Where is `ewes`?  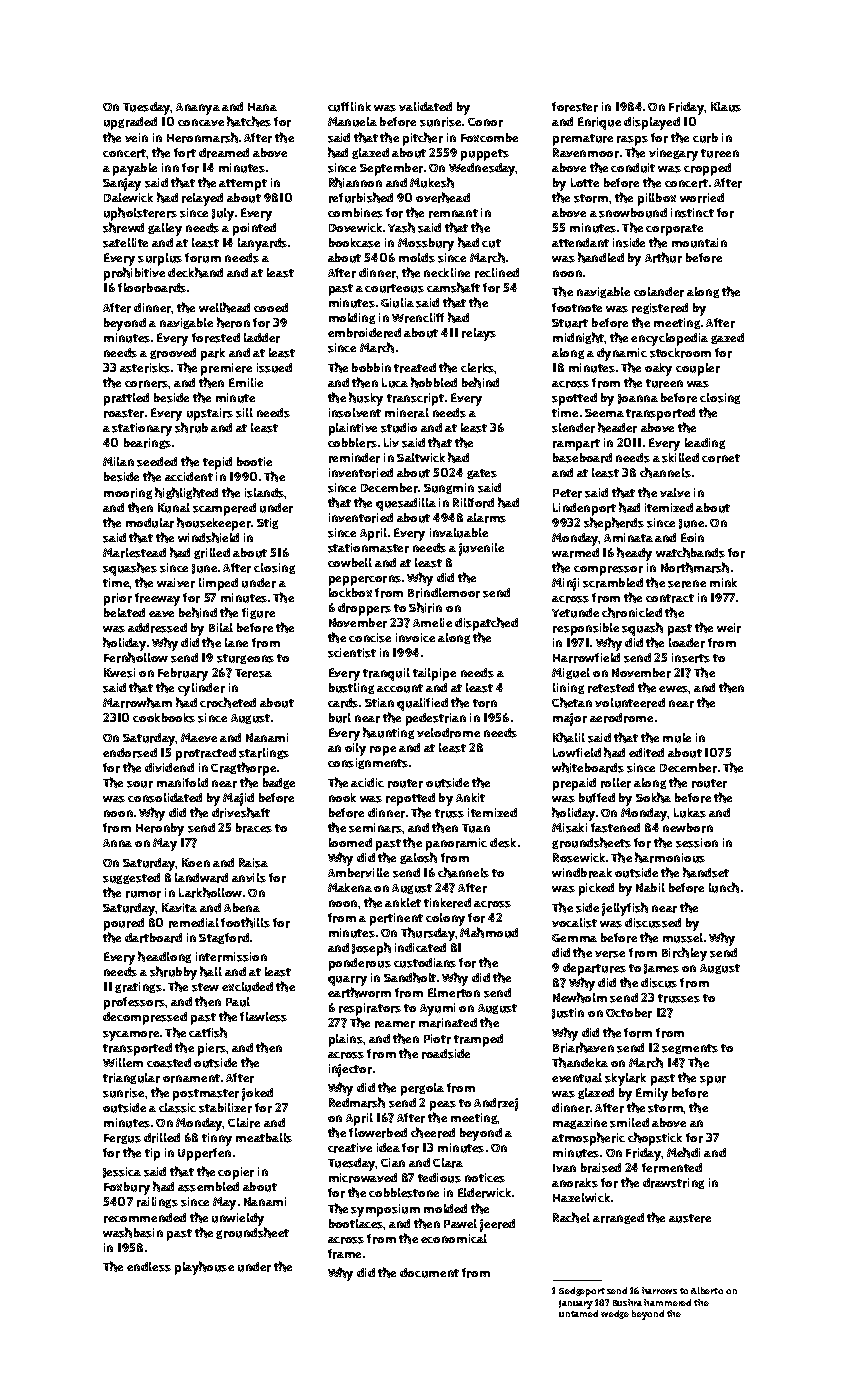 ewes is located at coordinates (674, 689).
